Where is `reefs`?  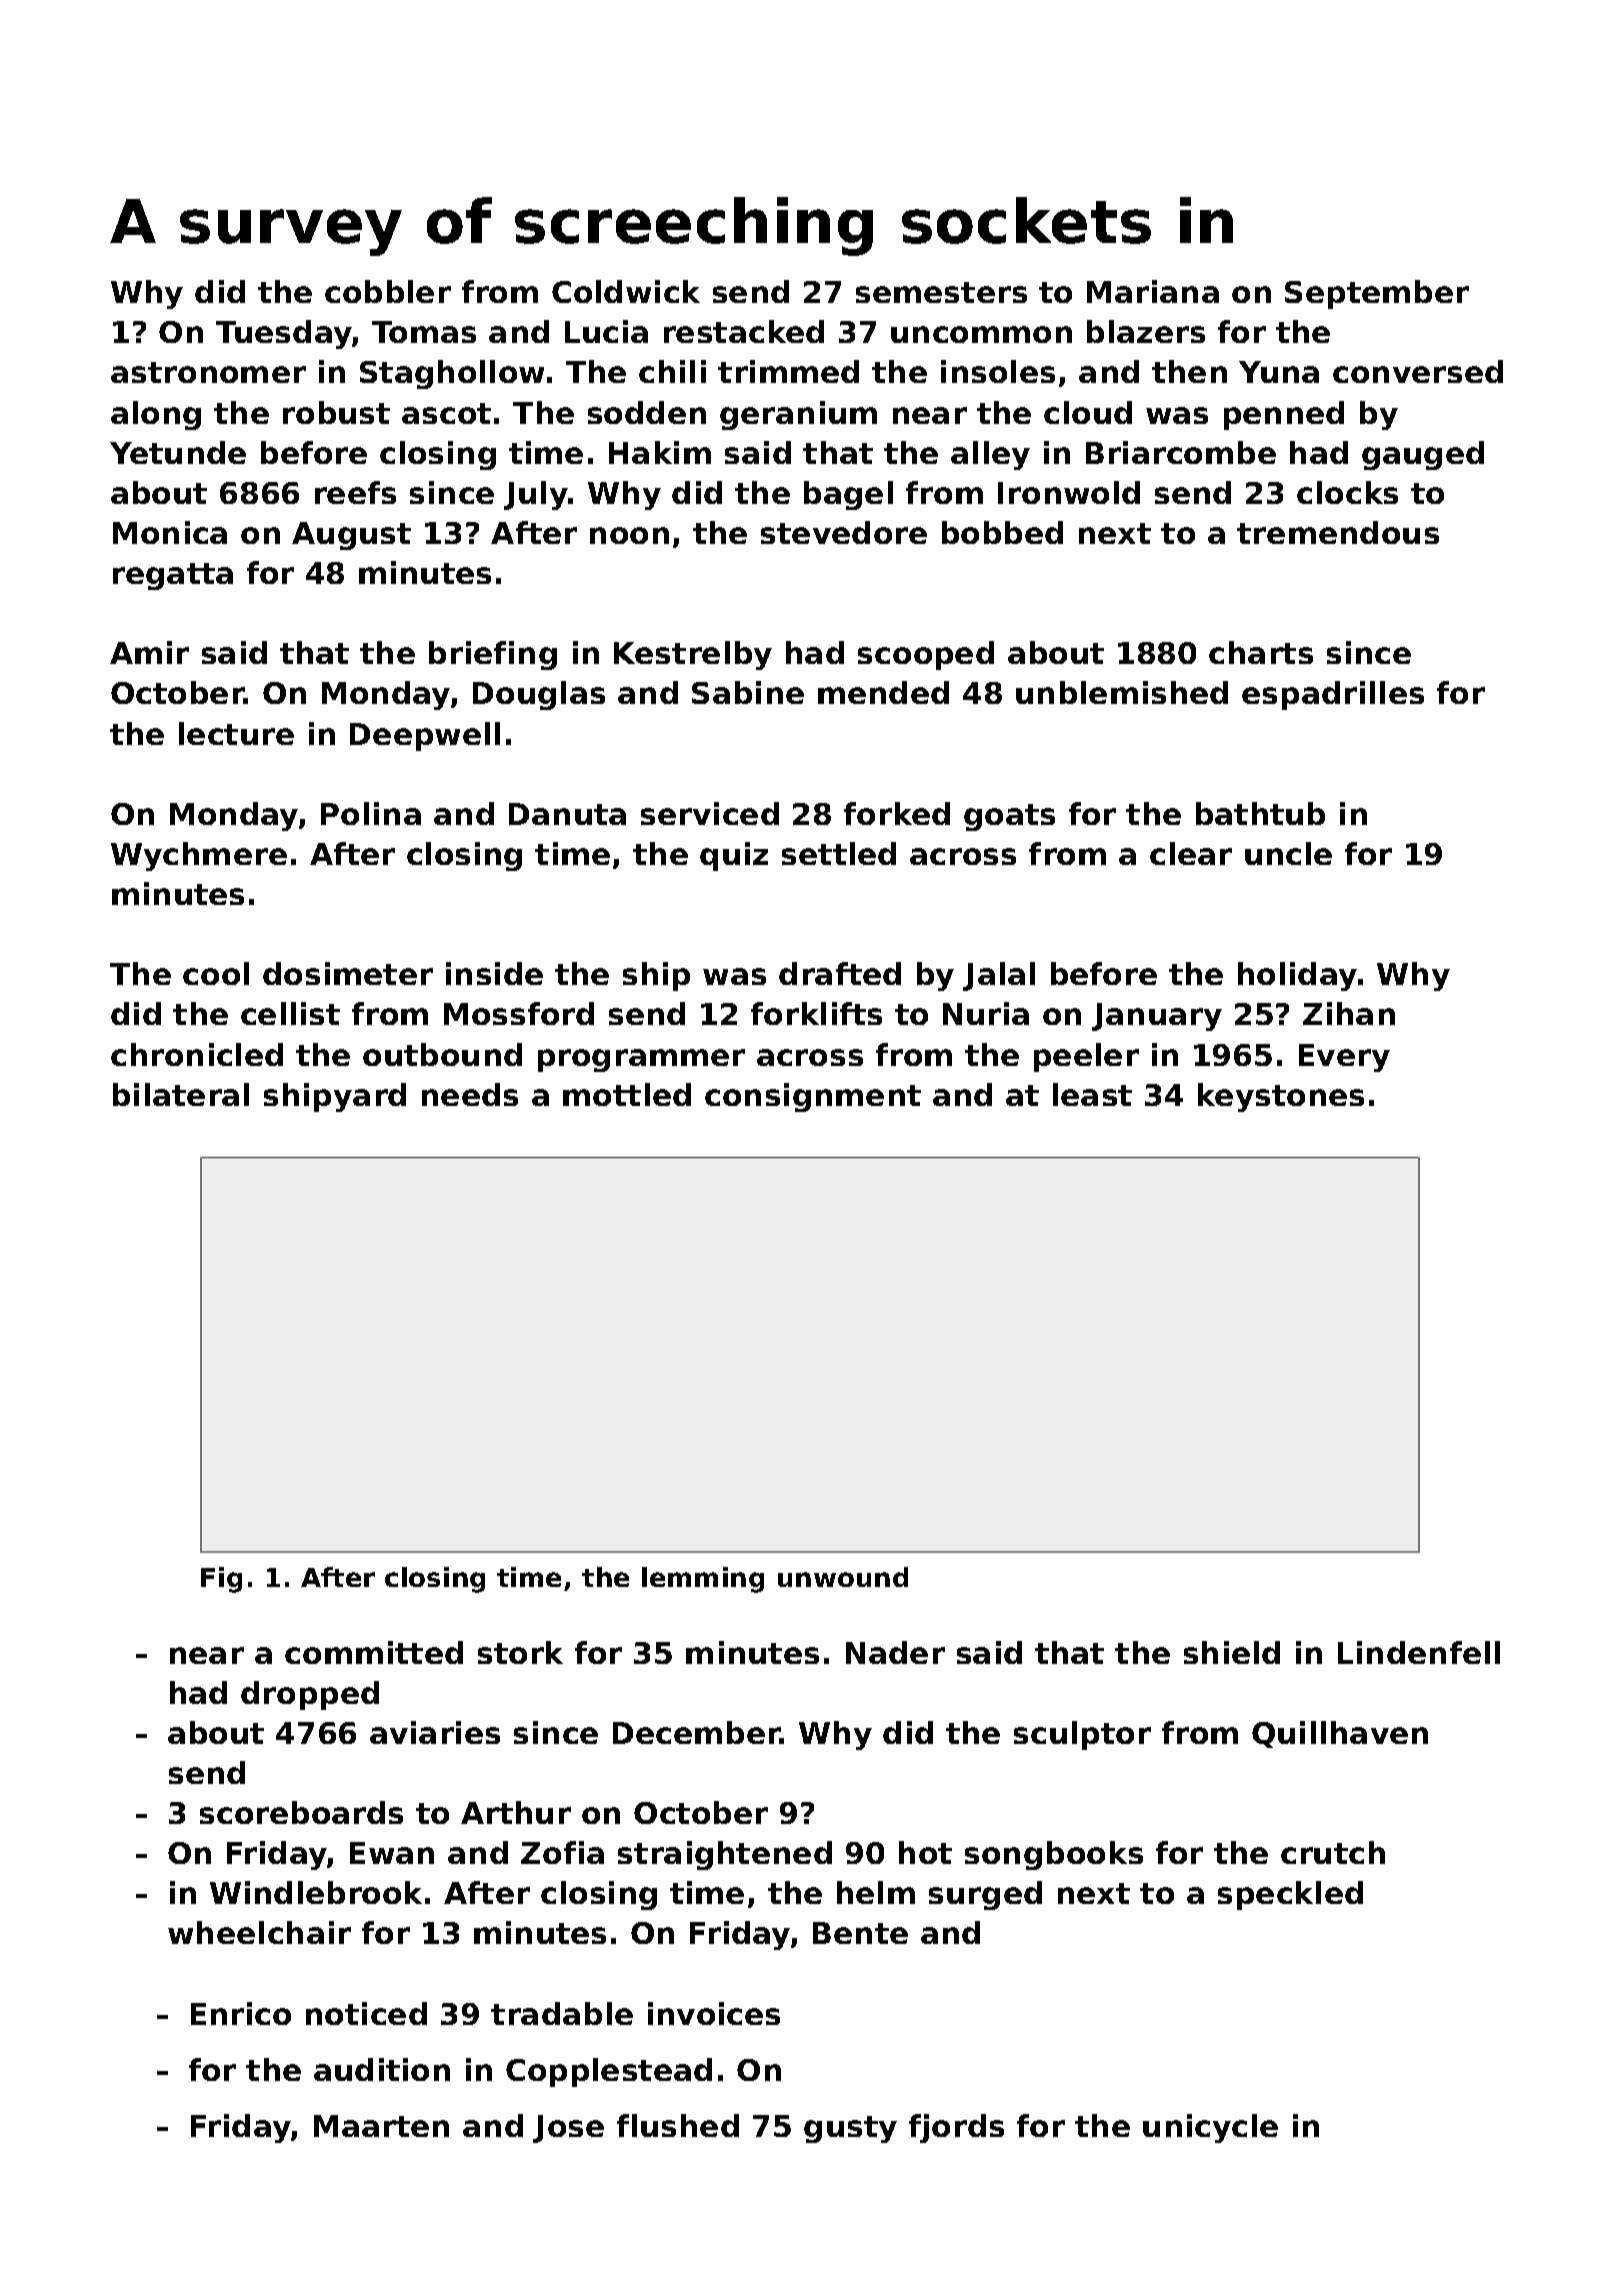 reefs is located at coordinates (355, 492).
